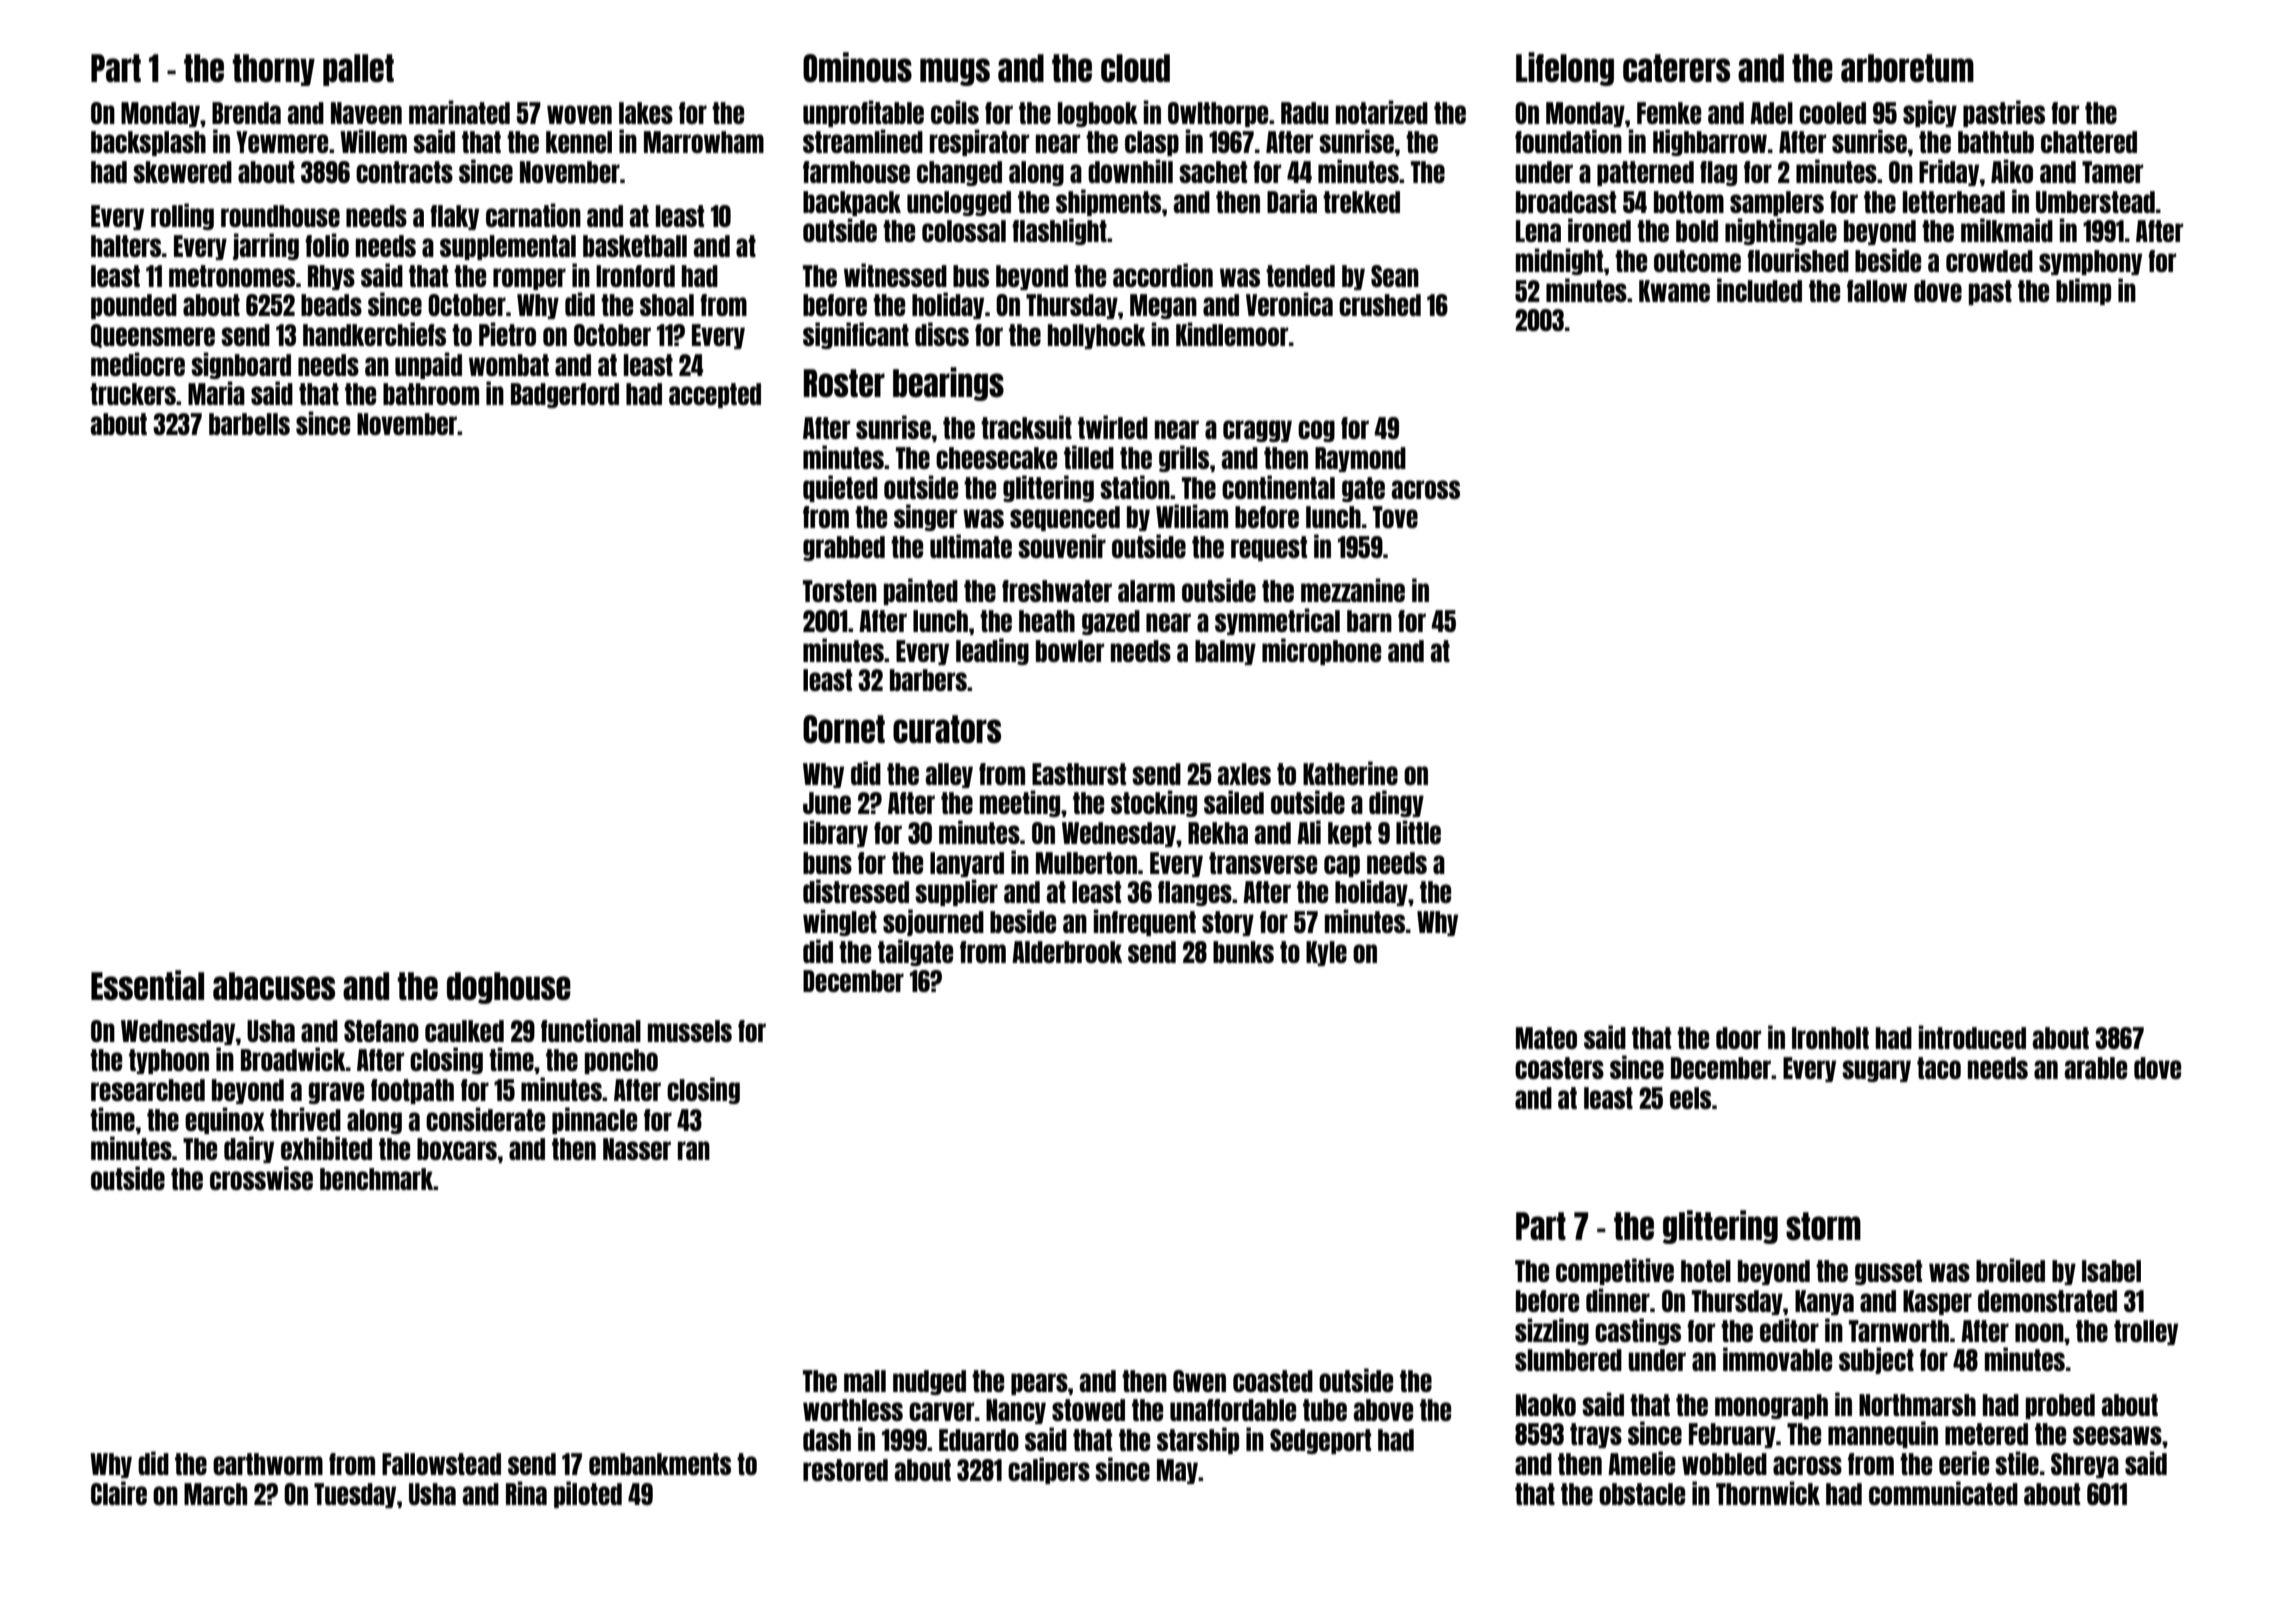 The image size is (2282, 1614). What do you see at coordinates (2083, 291) in the document?
I see `blimp` at bounding box center [2083, 291].
